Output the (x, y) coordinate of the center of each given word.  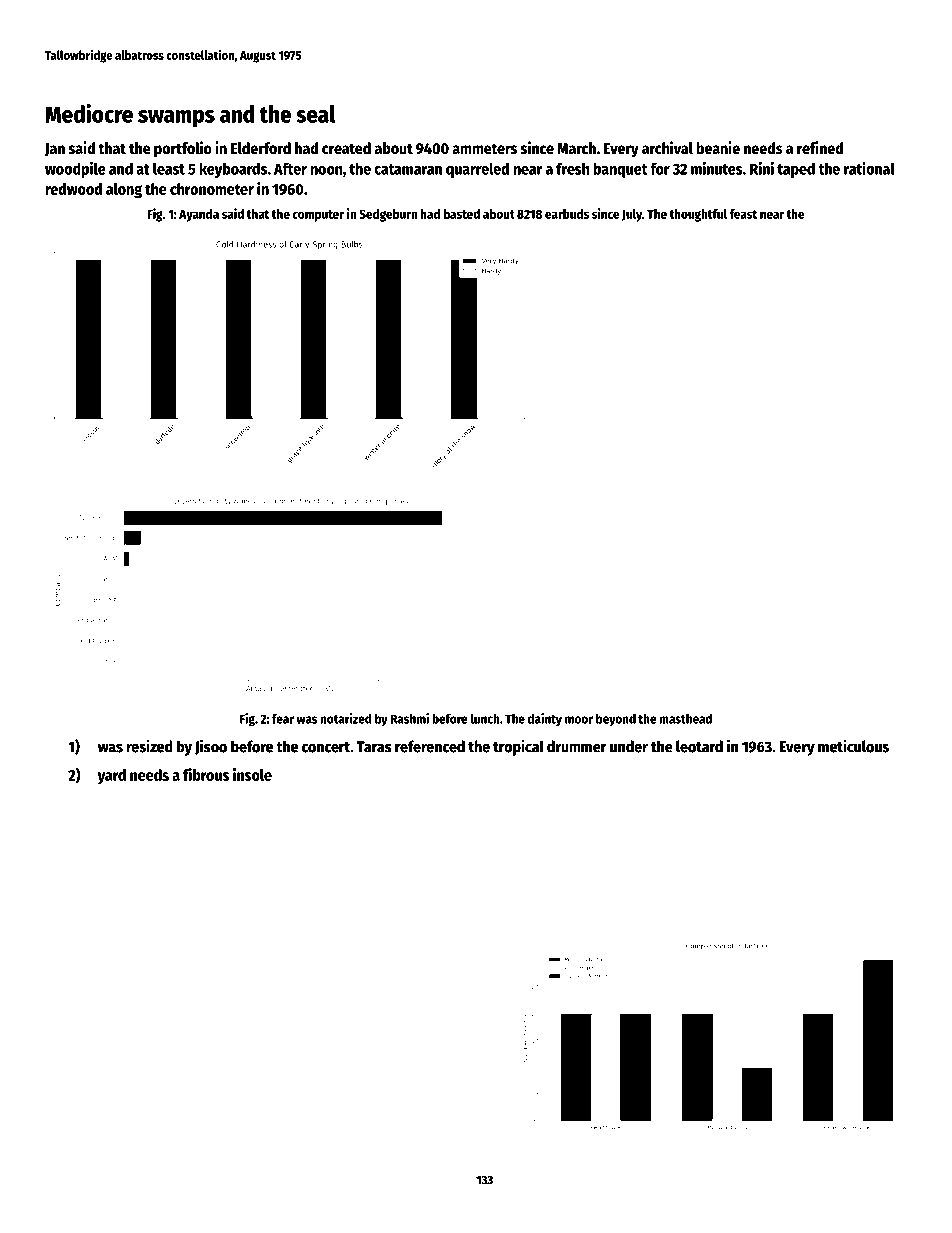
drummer (577, 746)
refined (820, 148)
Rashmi (410, 718)
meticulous (853, 746)
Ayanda (199, 215)
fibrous (206, 774)
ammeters (484, 149)
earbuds (567, 214)
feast (743, 214)
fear (283, 718)
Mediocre (89, 113)
